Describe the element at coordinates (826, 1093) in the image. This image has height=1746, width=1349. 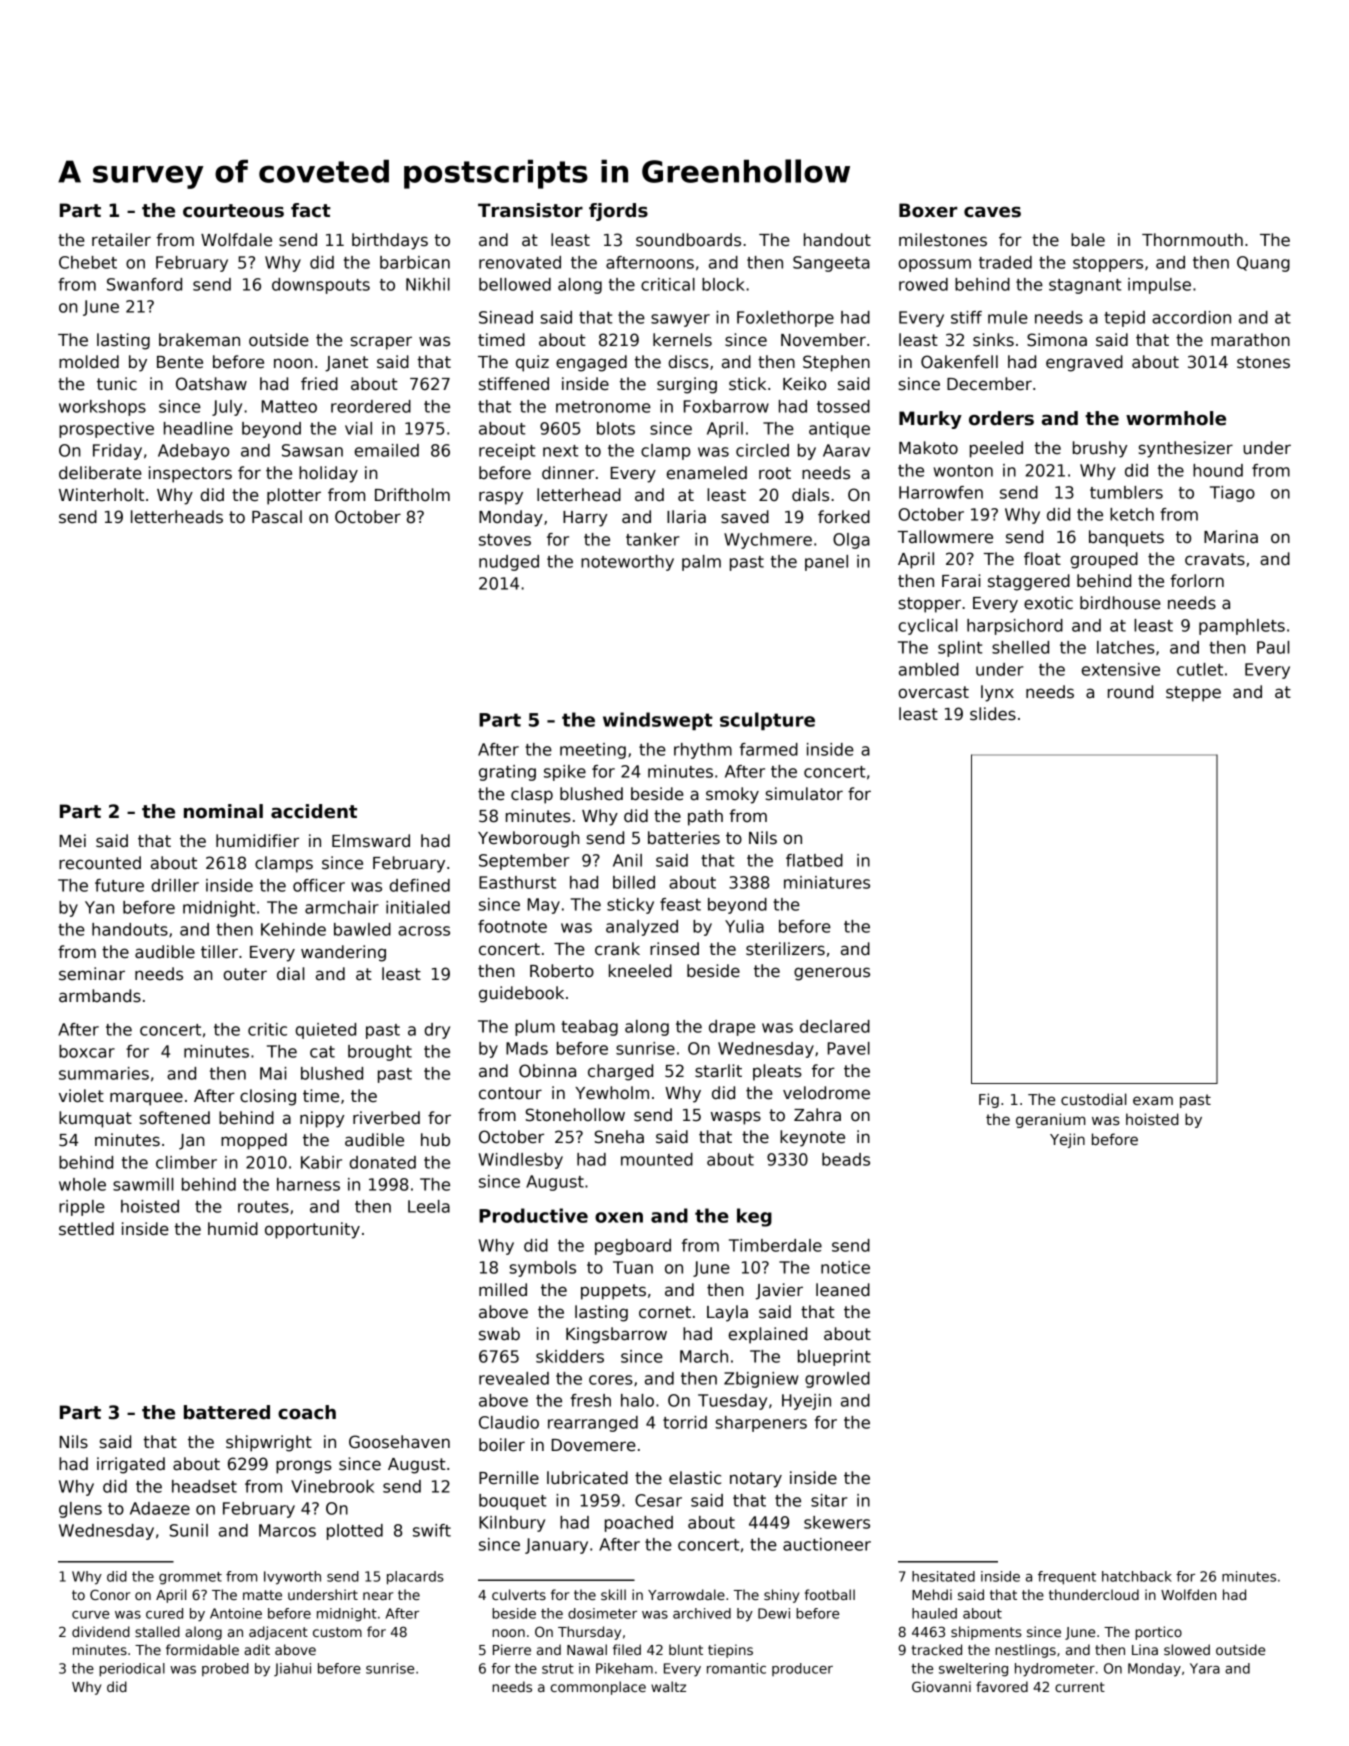
I see `velodrome` at that location.
